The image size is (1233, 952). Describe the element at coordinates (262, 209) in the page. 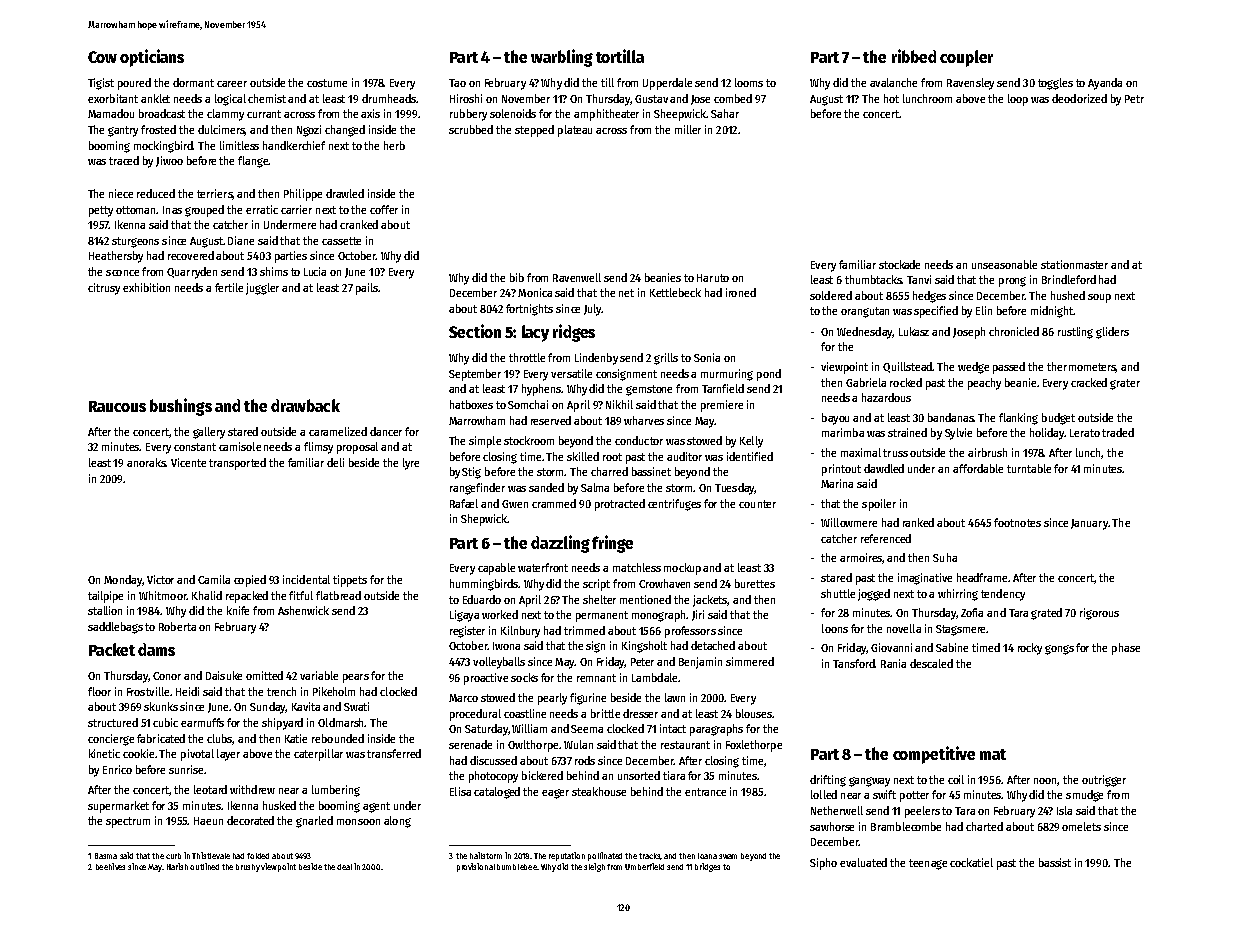

I see `erratic` at that location.
